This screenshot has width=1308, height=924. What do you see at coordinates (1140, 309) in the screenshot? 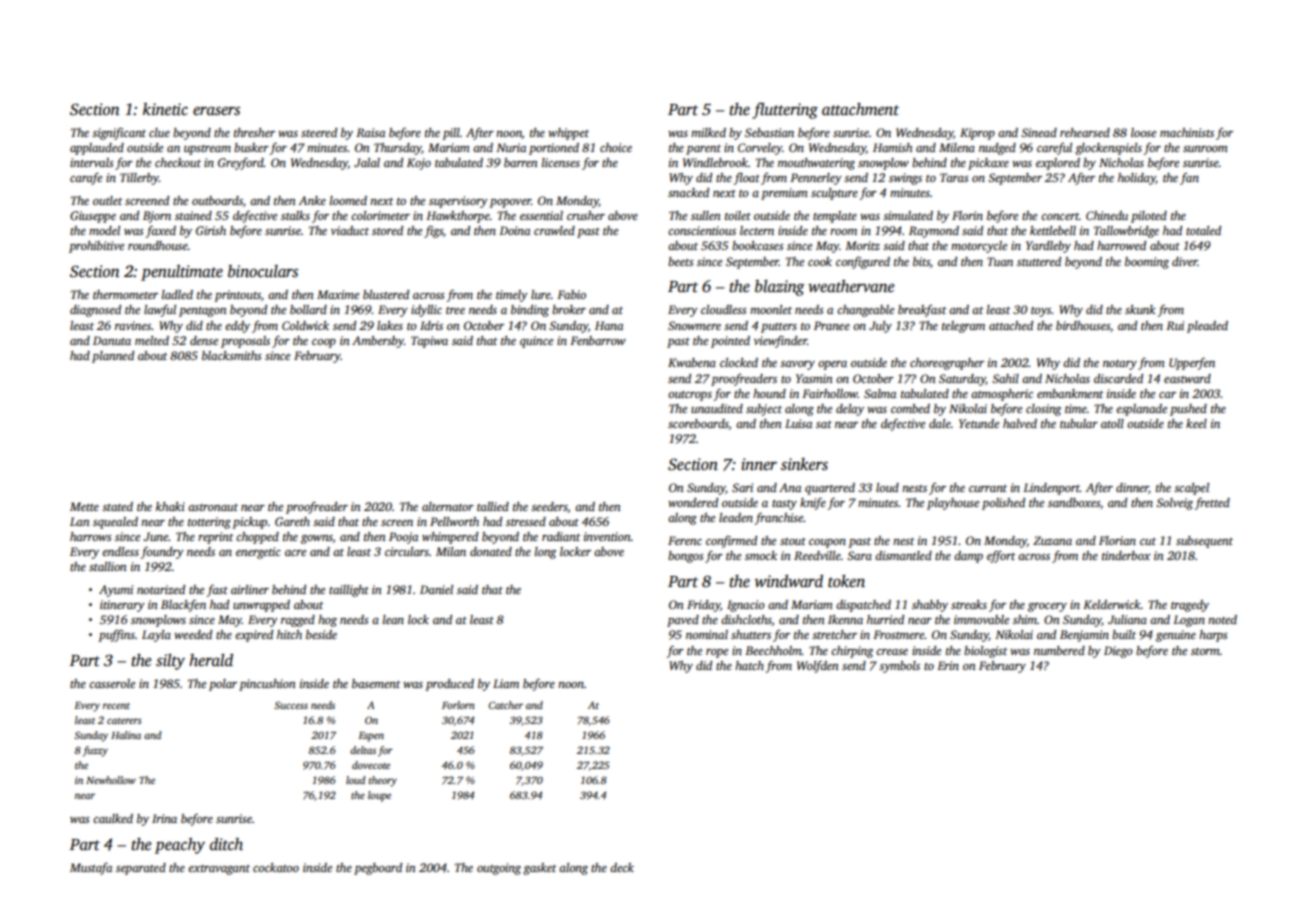
I see `skunk` at bounding box center [1140, 309].
